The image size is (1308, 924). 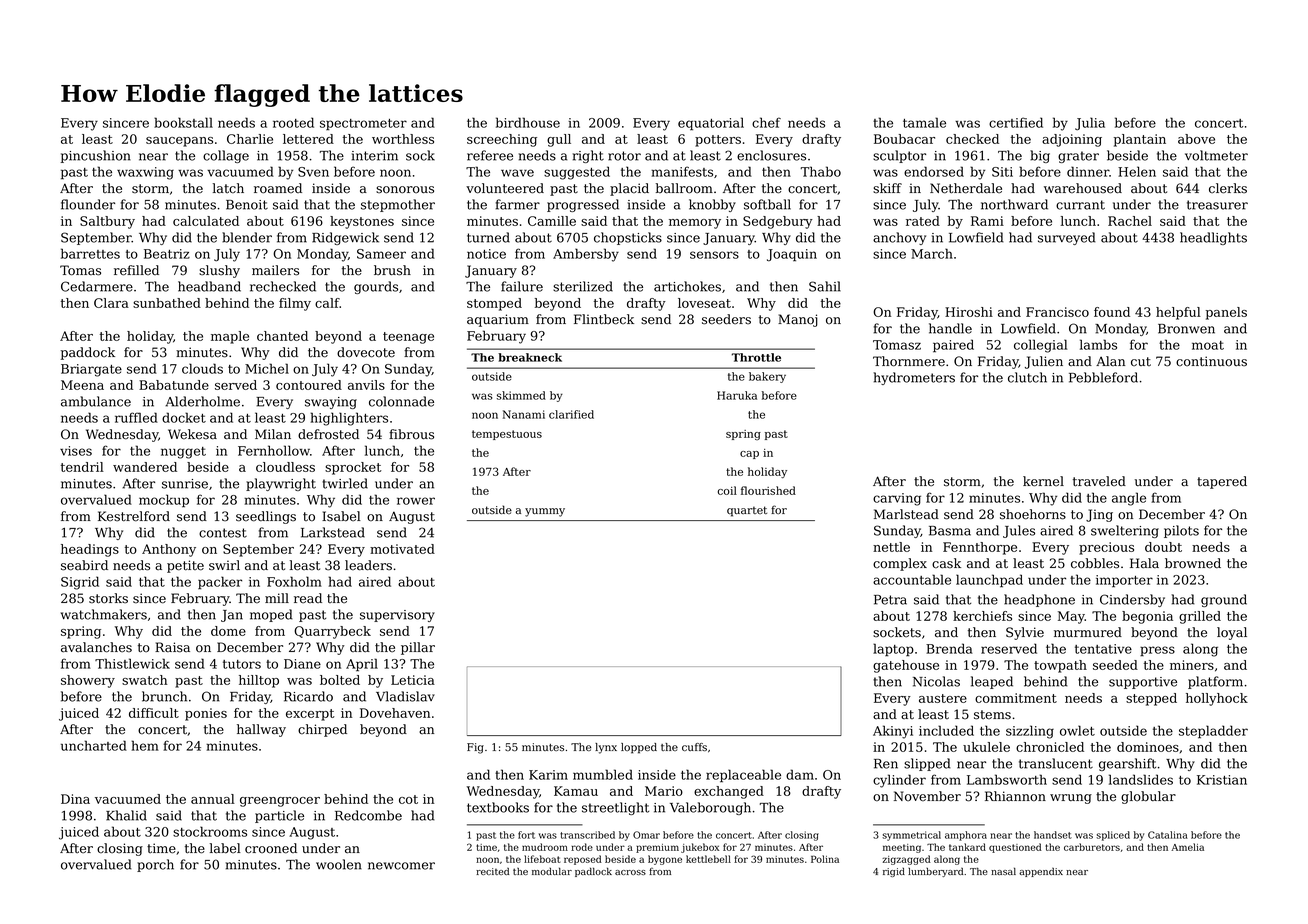 I want to click on watchmakers, so click(x=104, y=614).
